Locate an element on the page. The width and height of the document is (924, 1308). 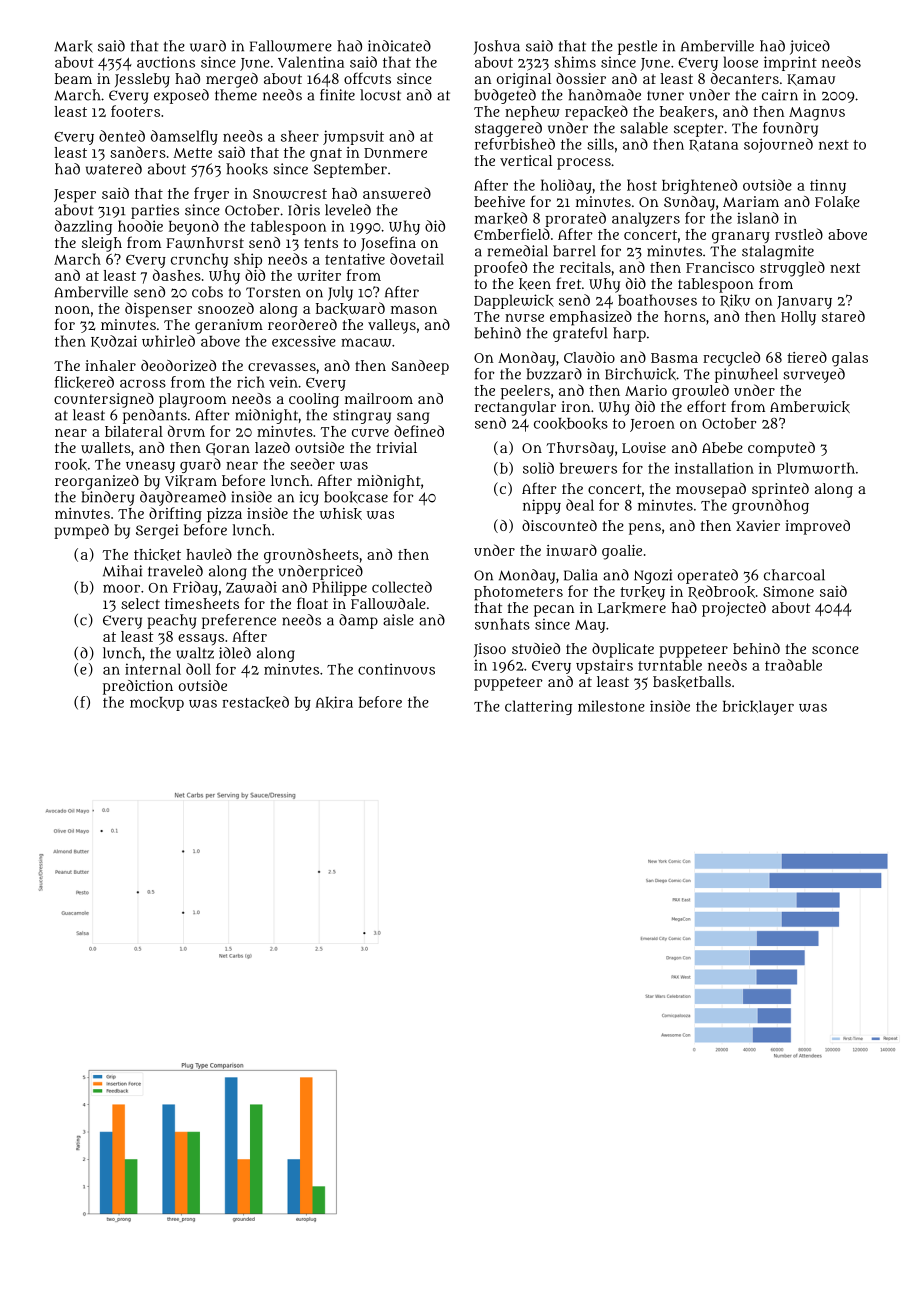
Magnus is located at coordinates (817, 114).
